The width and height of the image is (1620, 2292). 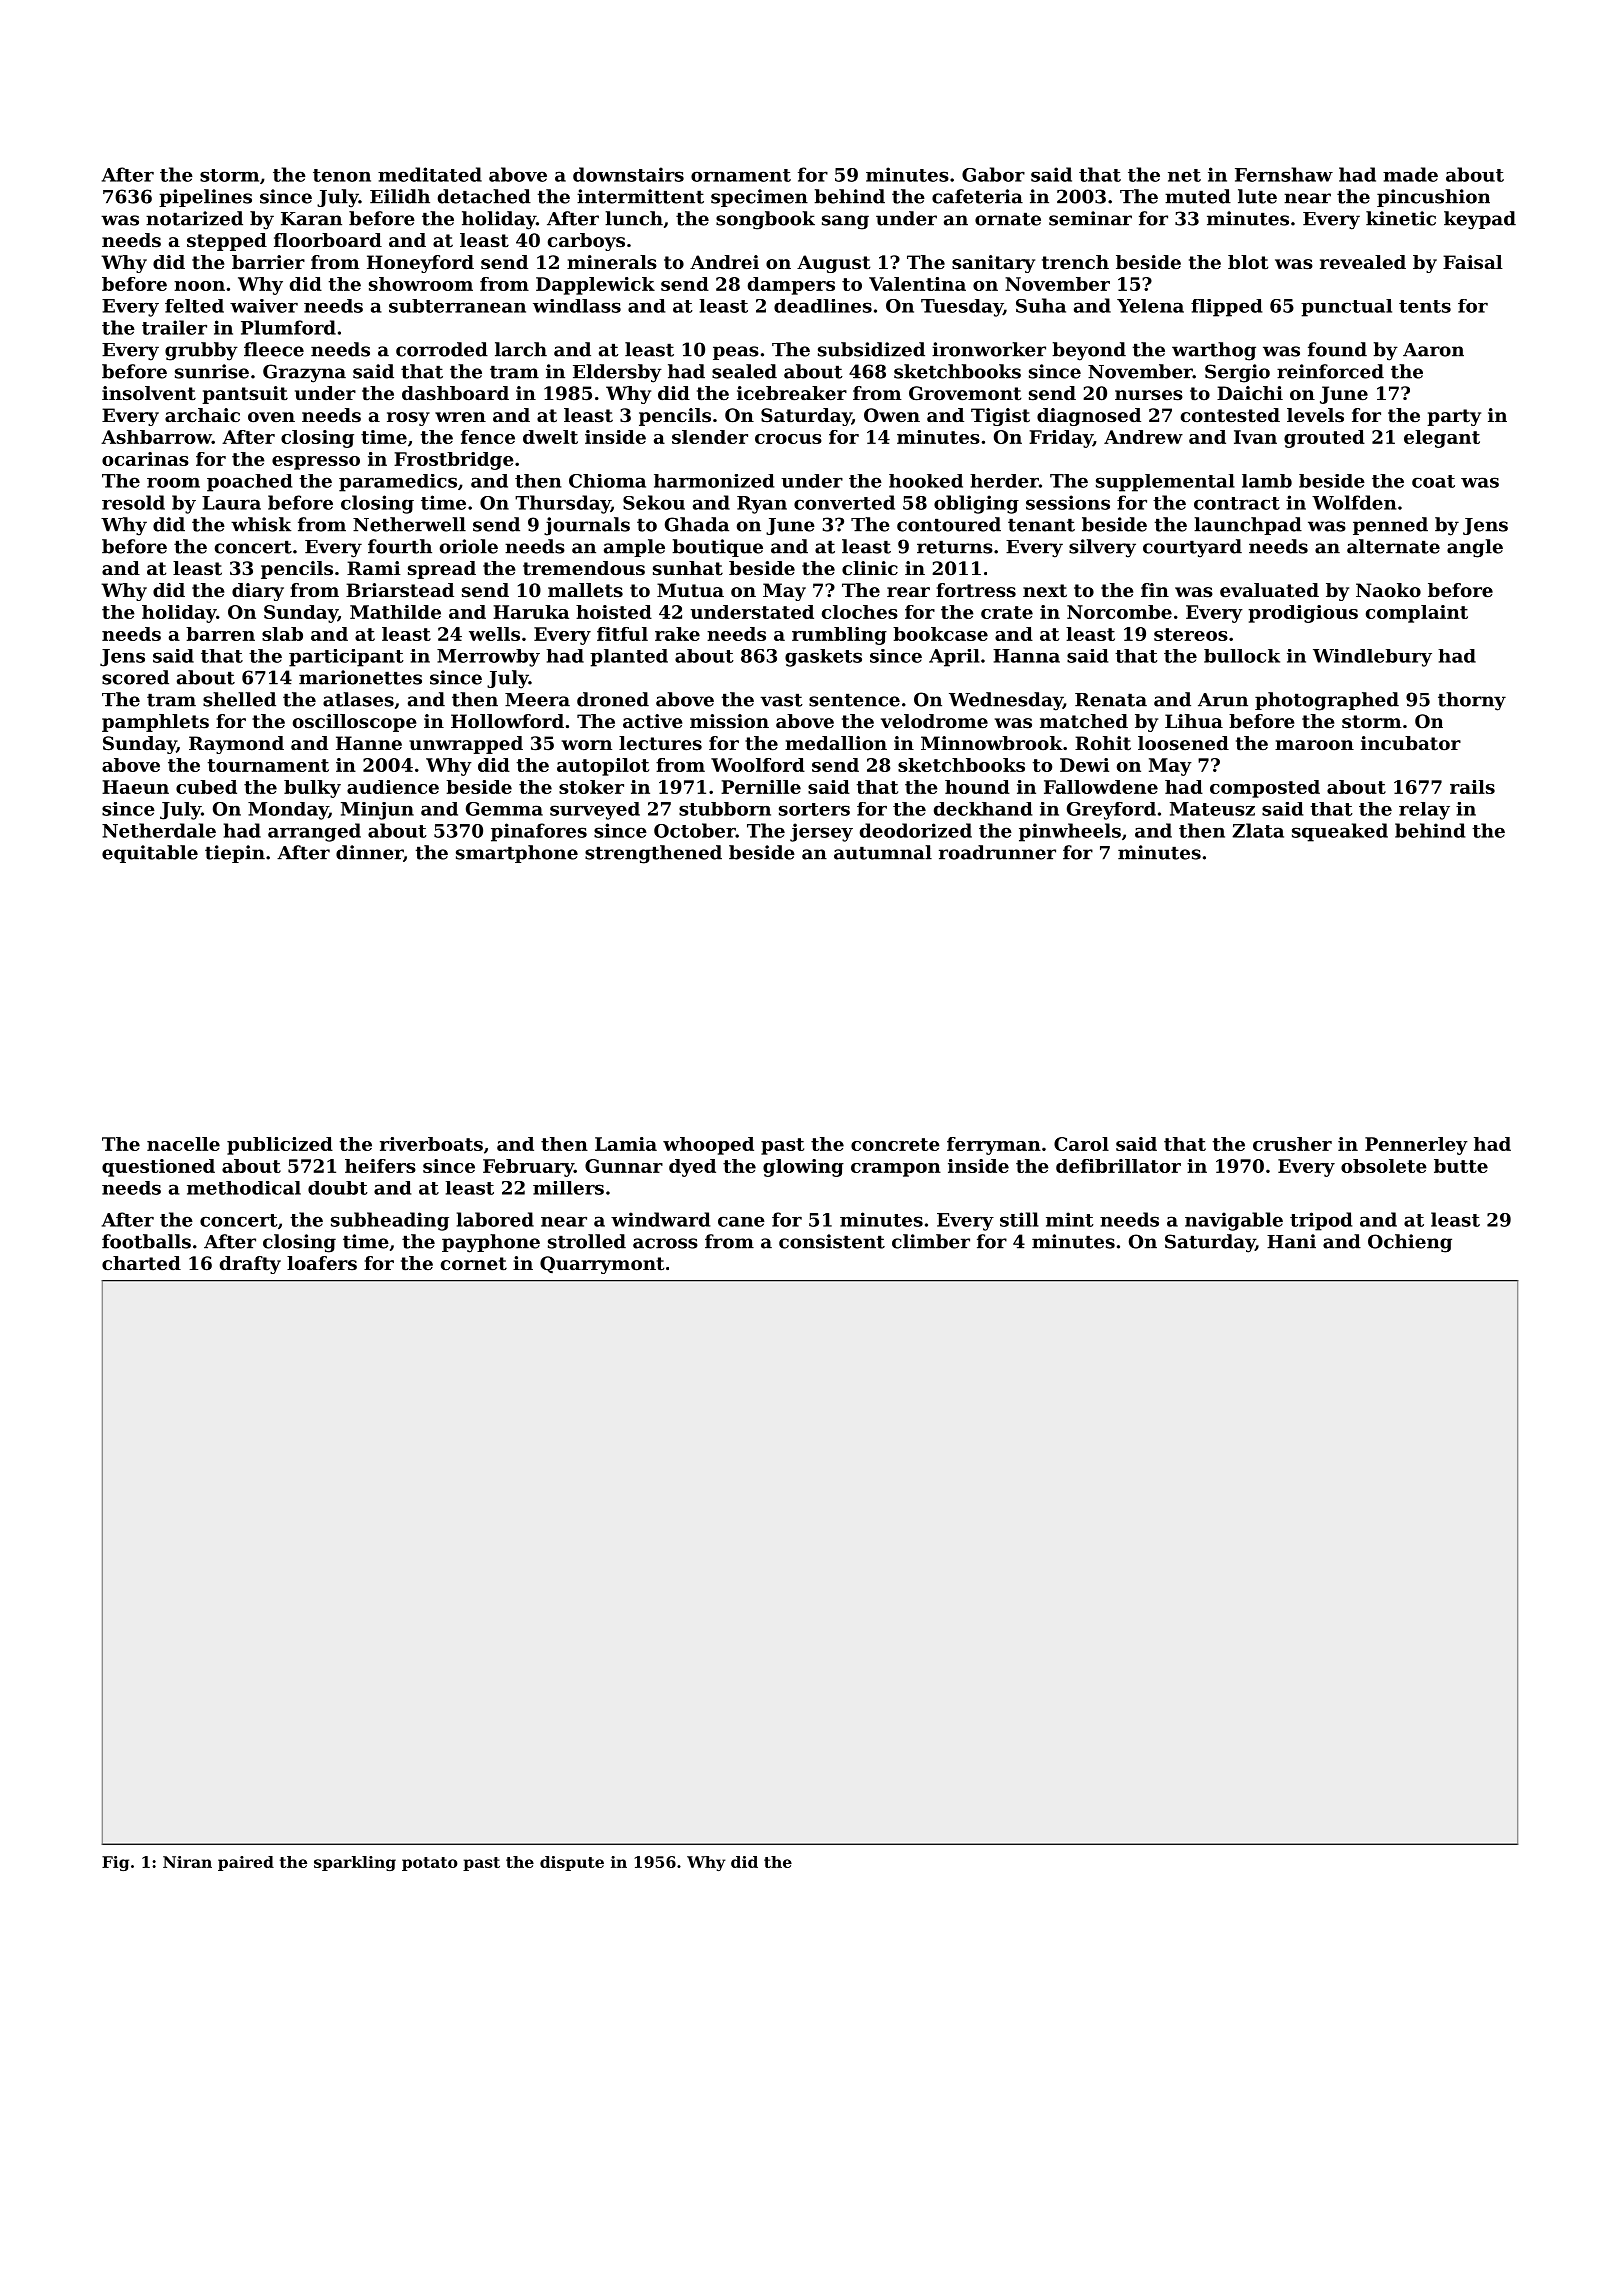 What do you see at coordinates (280, 1146) in the image?
I see `publicized` at bounding box center [280, 1146].
